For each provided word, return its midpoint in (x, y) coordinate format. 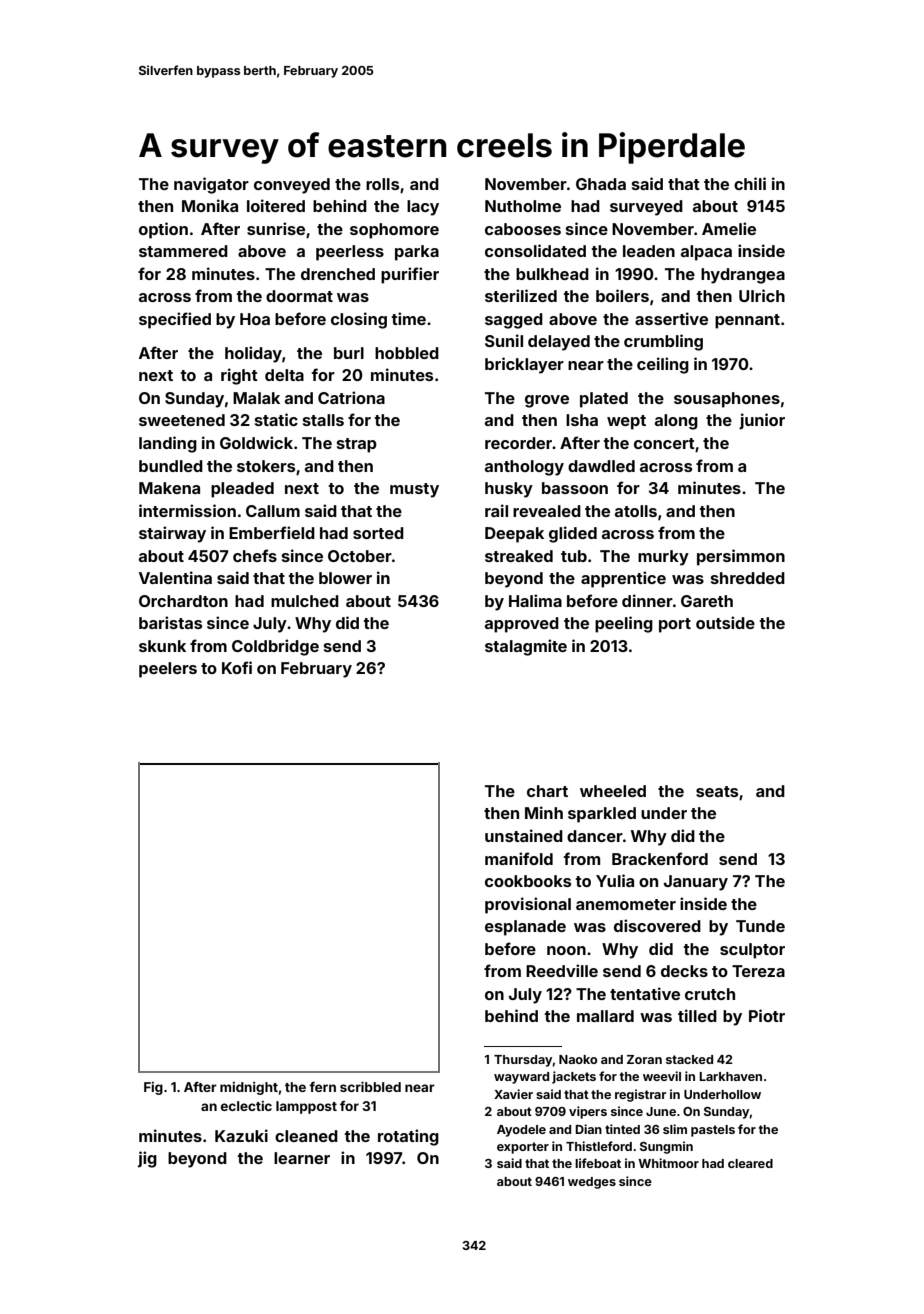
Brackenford (660, 858)
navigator (211, 185)
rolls (382, 184)
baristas (170, 622)
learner (302, 1158)
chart (547, 791)
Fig (153, 1088)
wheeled (613, 791)
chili (750, 183)
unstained (524, 835)
